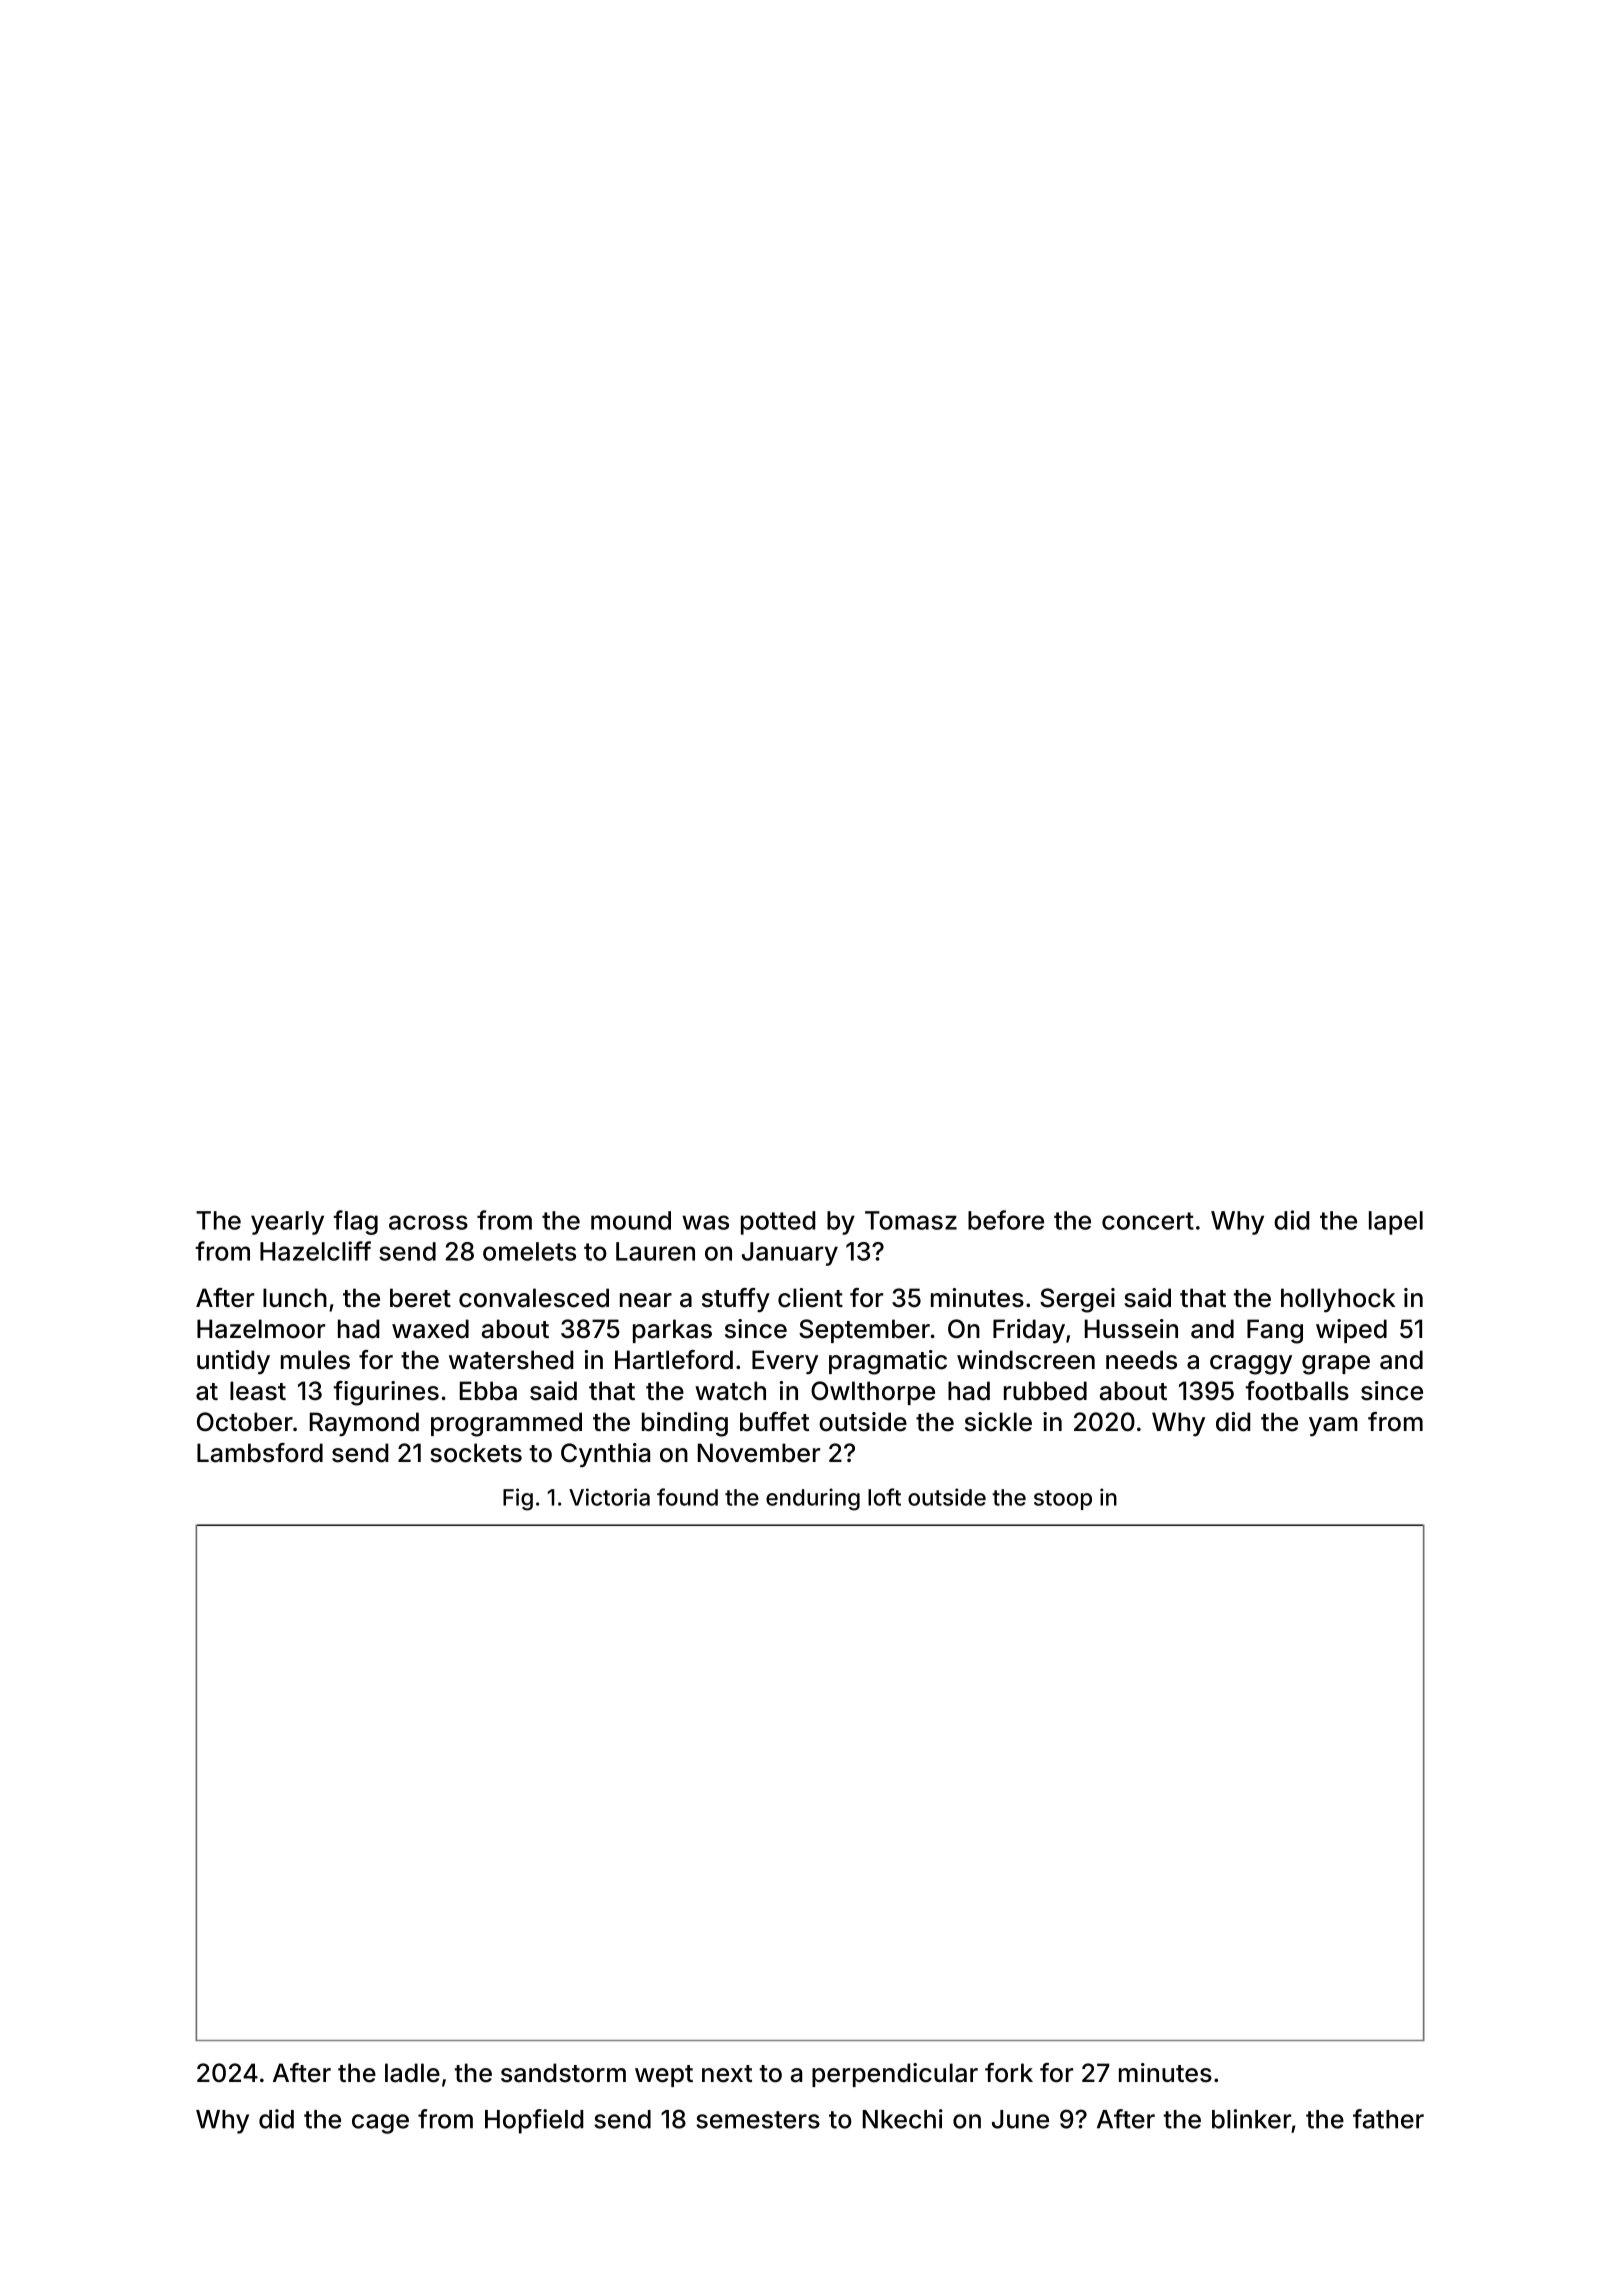  Describe the element at coordinates (1045, 1391) in the screenshot. I see `rubbed` at that location.
